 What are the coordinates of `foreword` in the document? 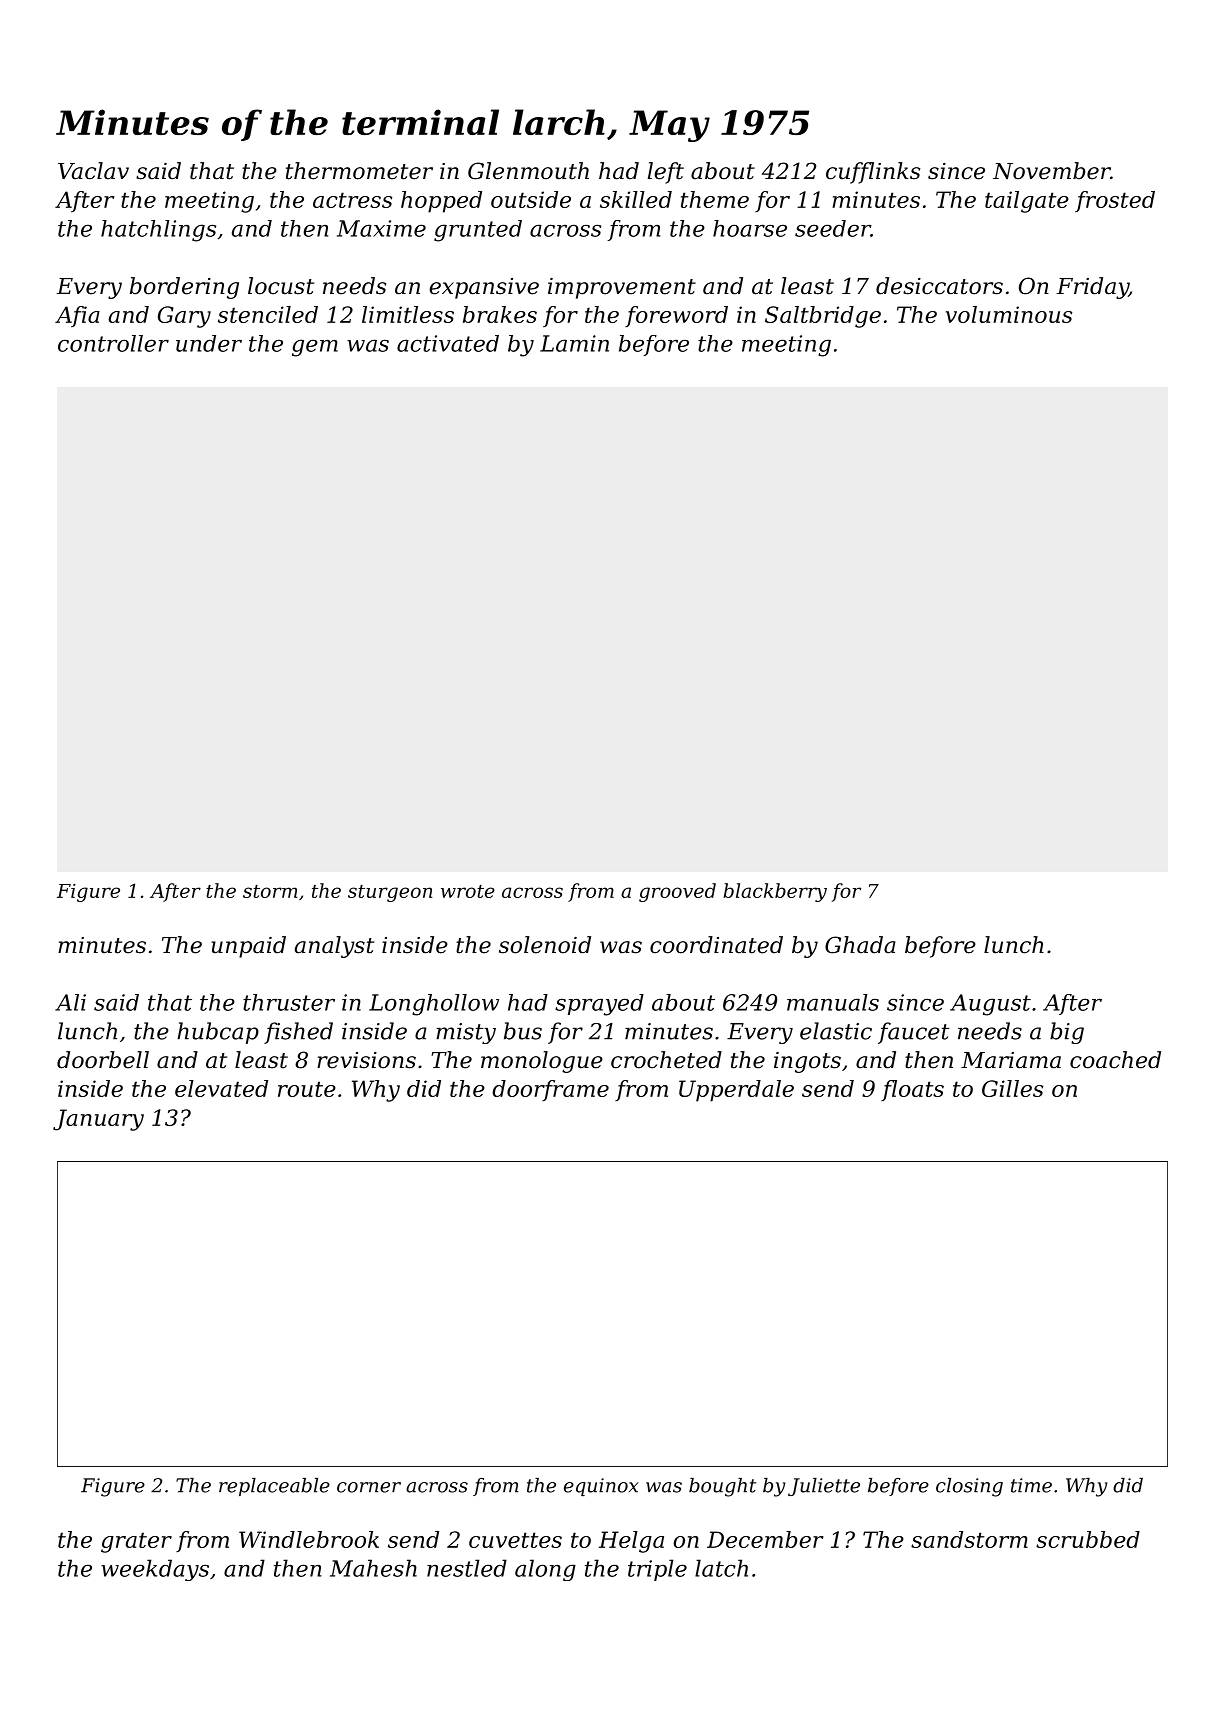 It's located at (676, 316).
